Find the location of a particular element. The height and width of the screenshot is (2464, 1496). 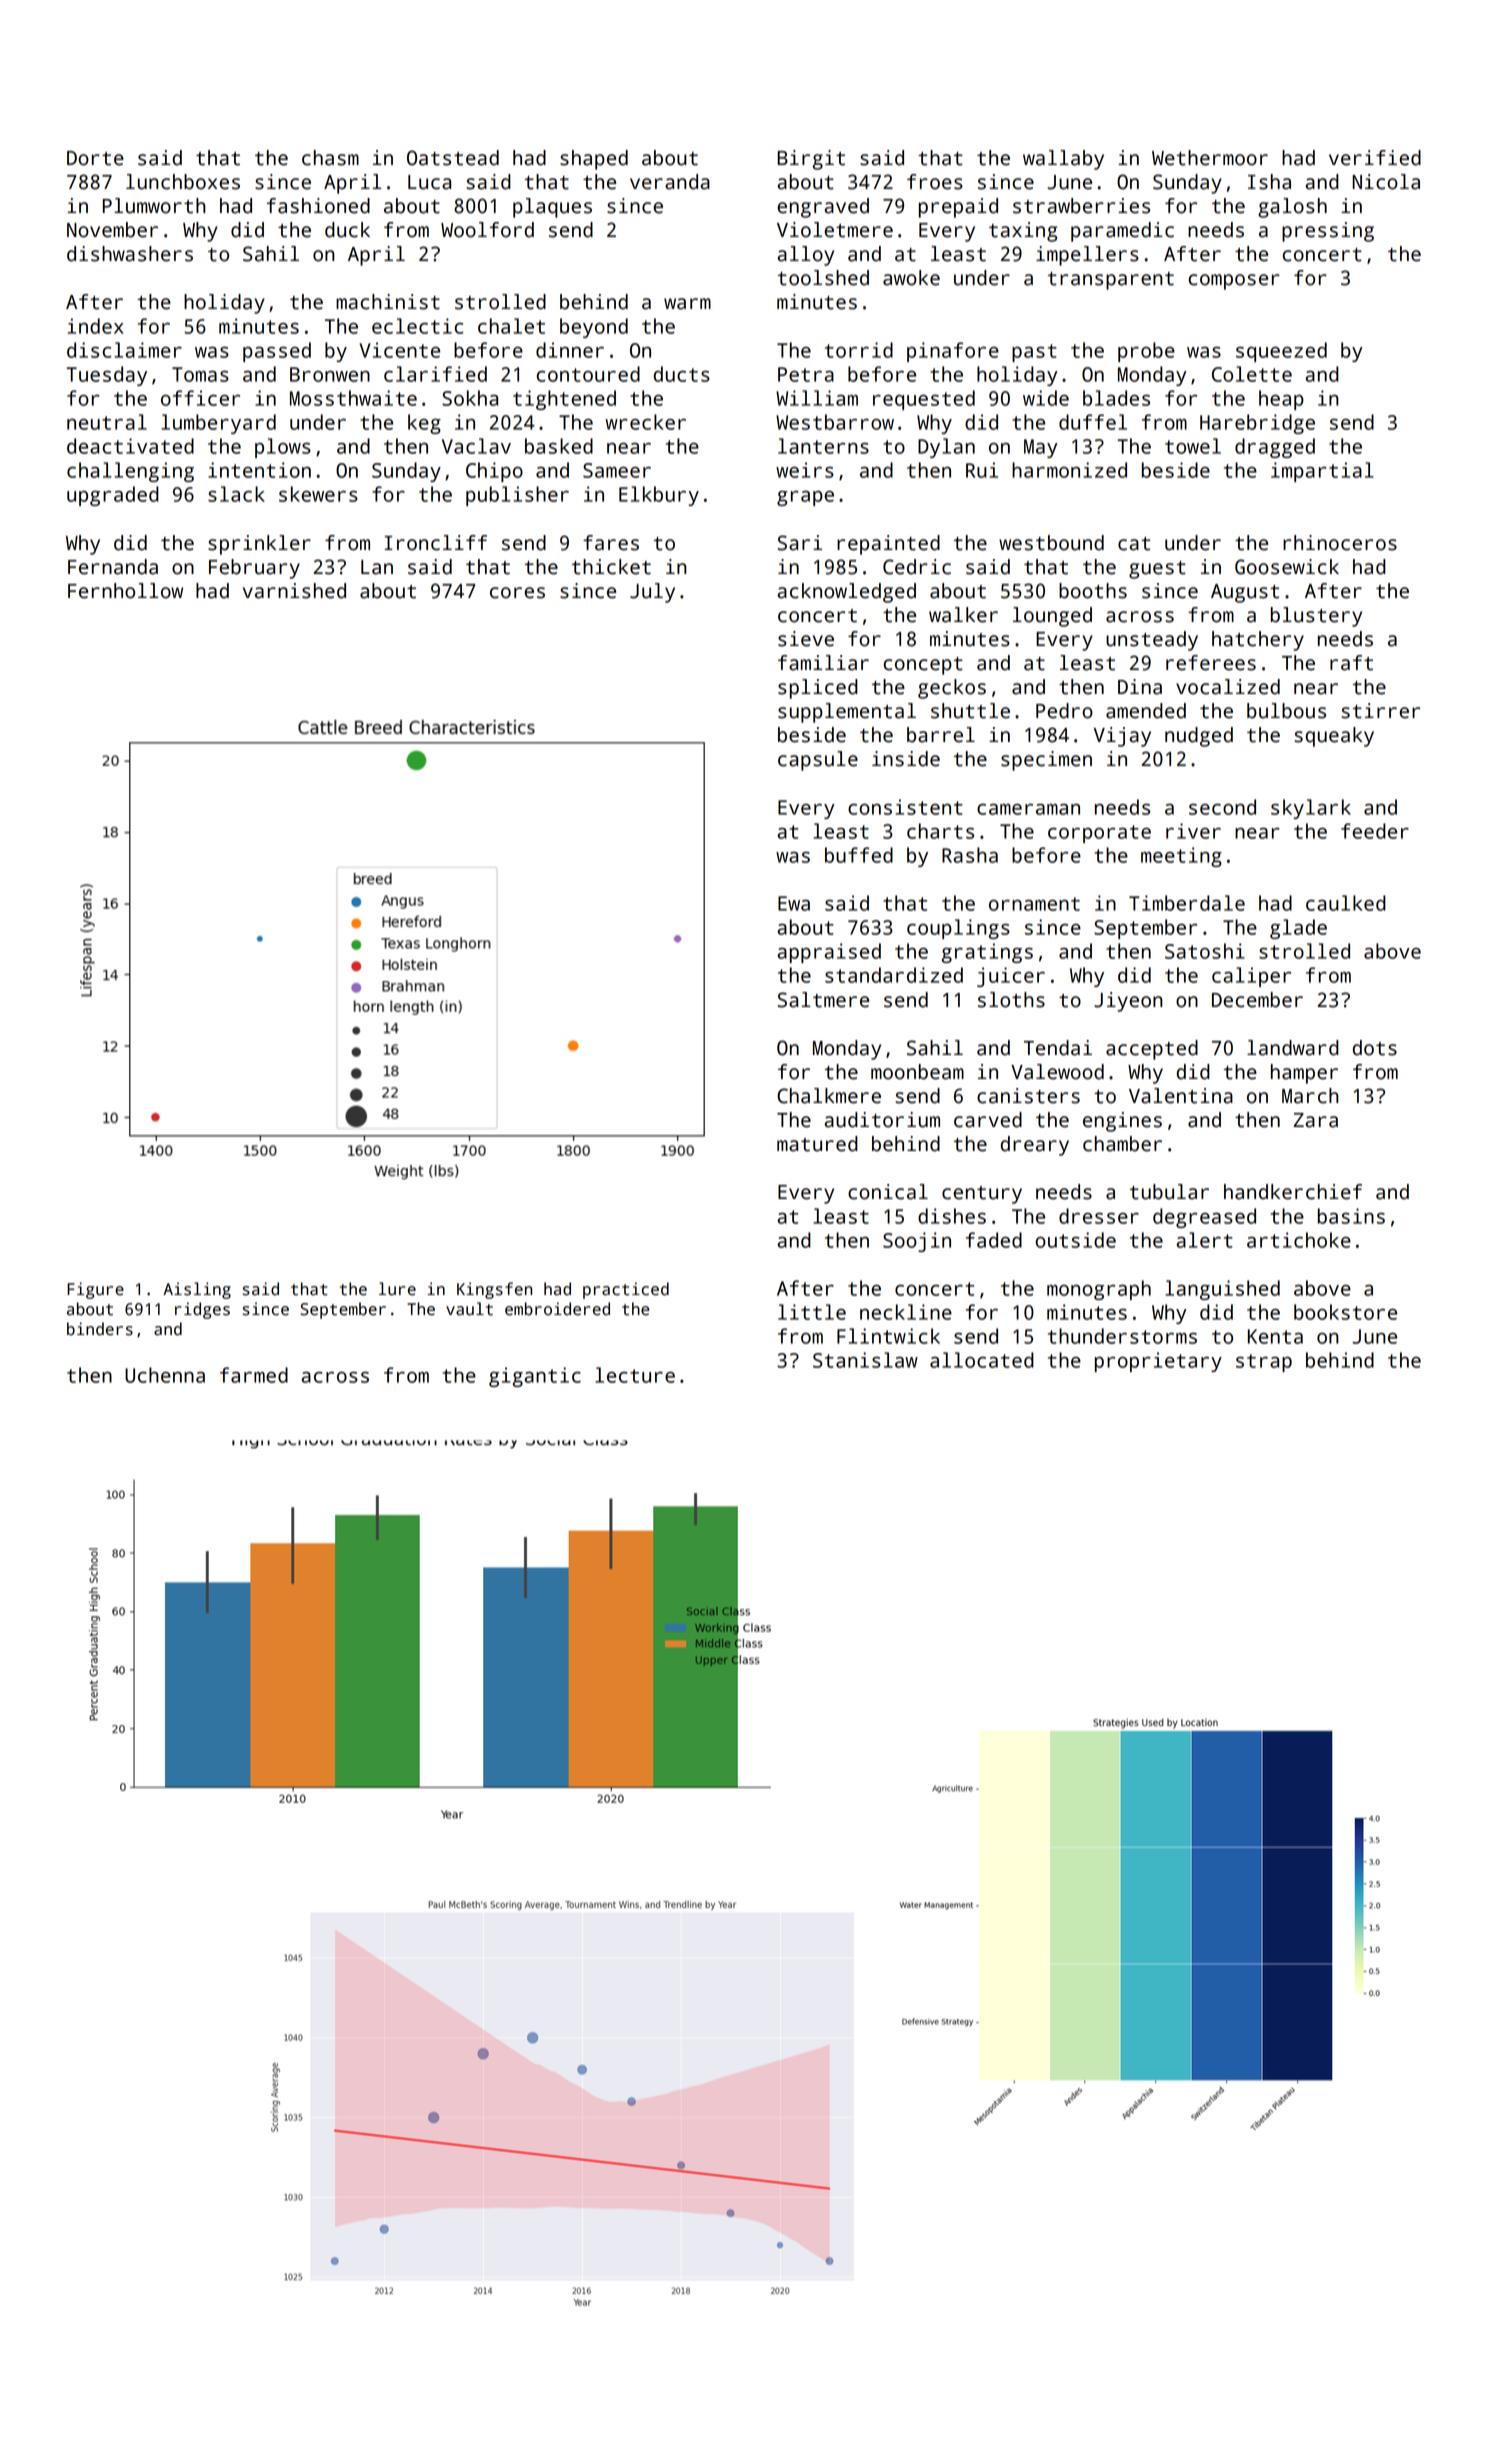

conical is located at coordinates (888, 1192).
